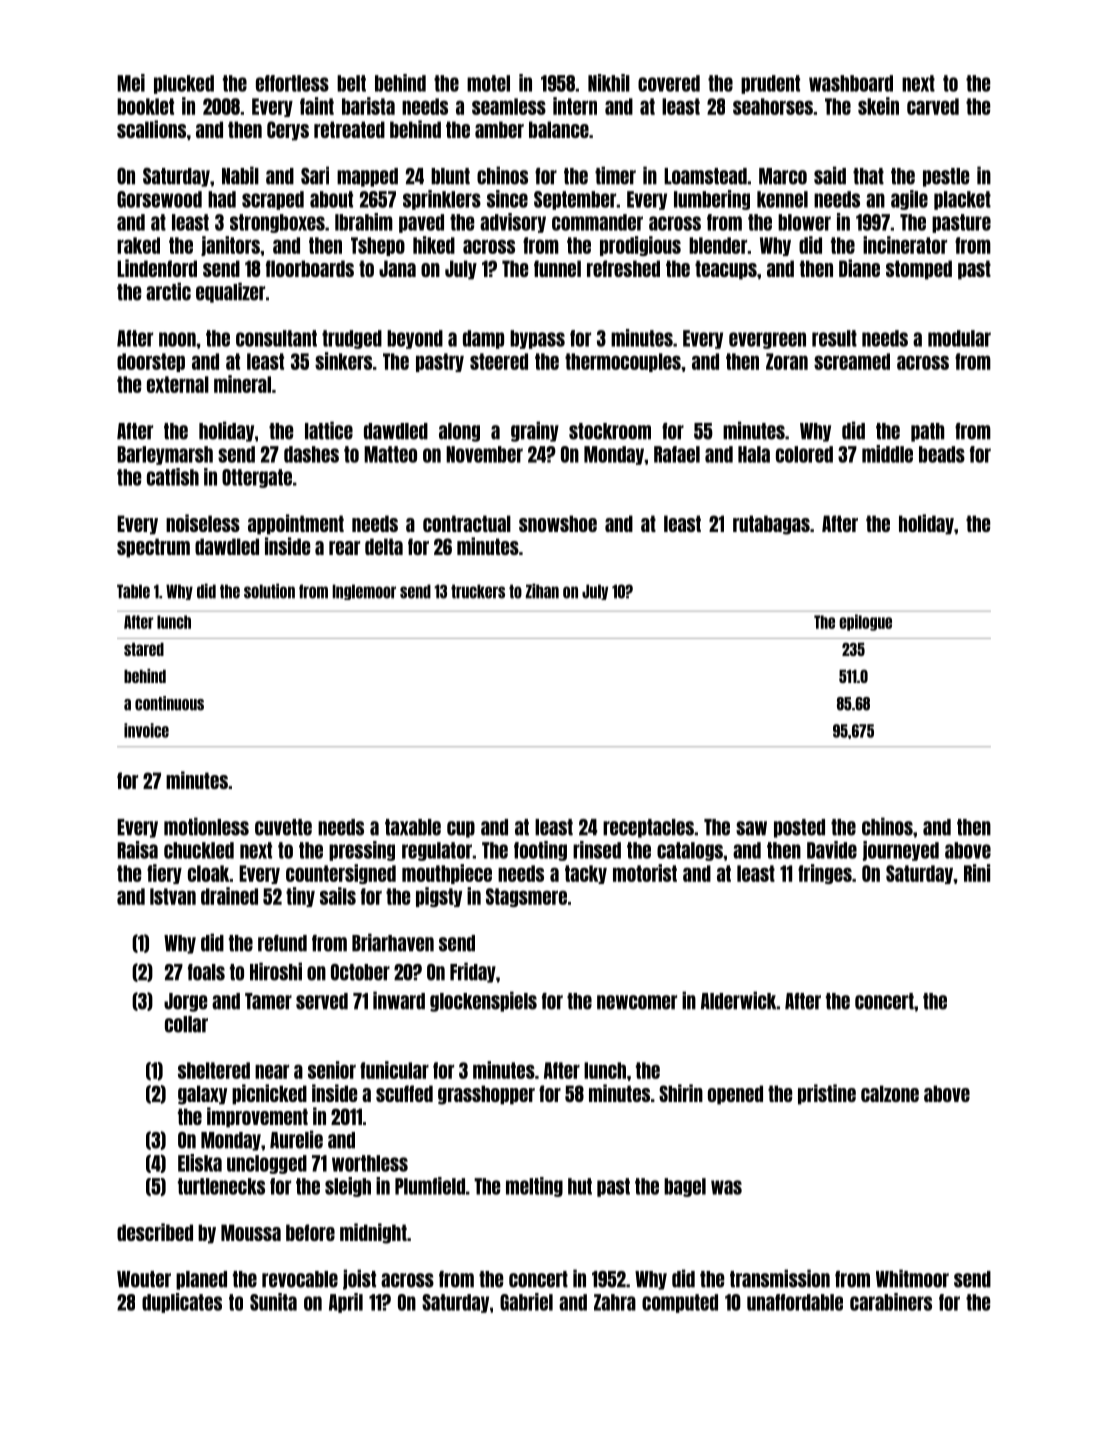 The height and width of the screenshot is (1433, 1108). I want to click on noon, so click(177, 339).
